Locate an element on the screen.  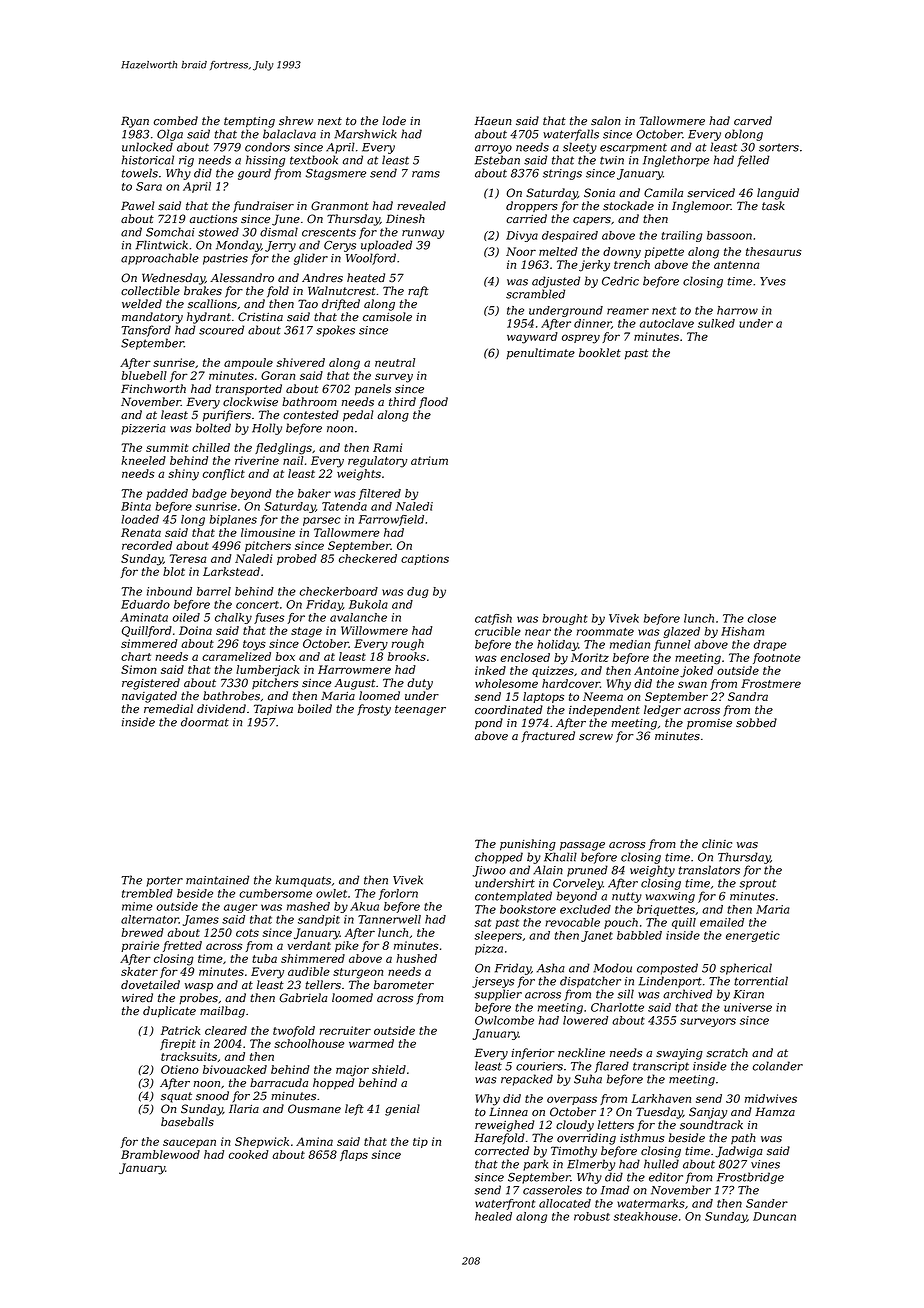
chalky is located at coordinates (233, 618).
